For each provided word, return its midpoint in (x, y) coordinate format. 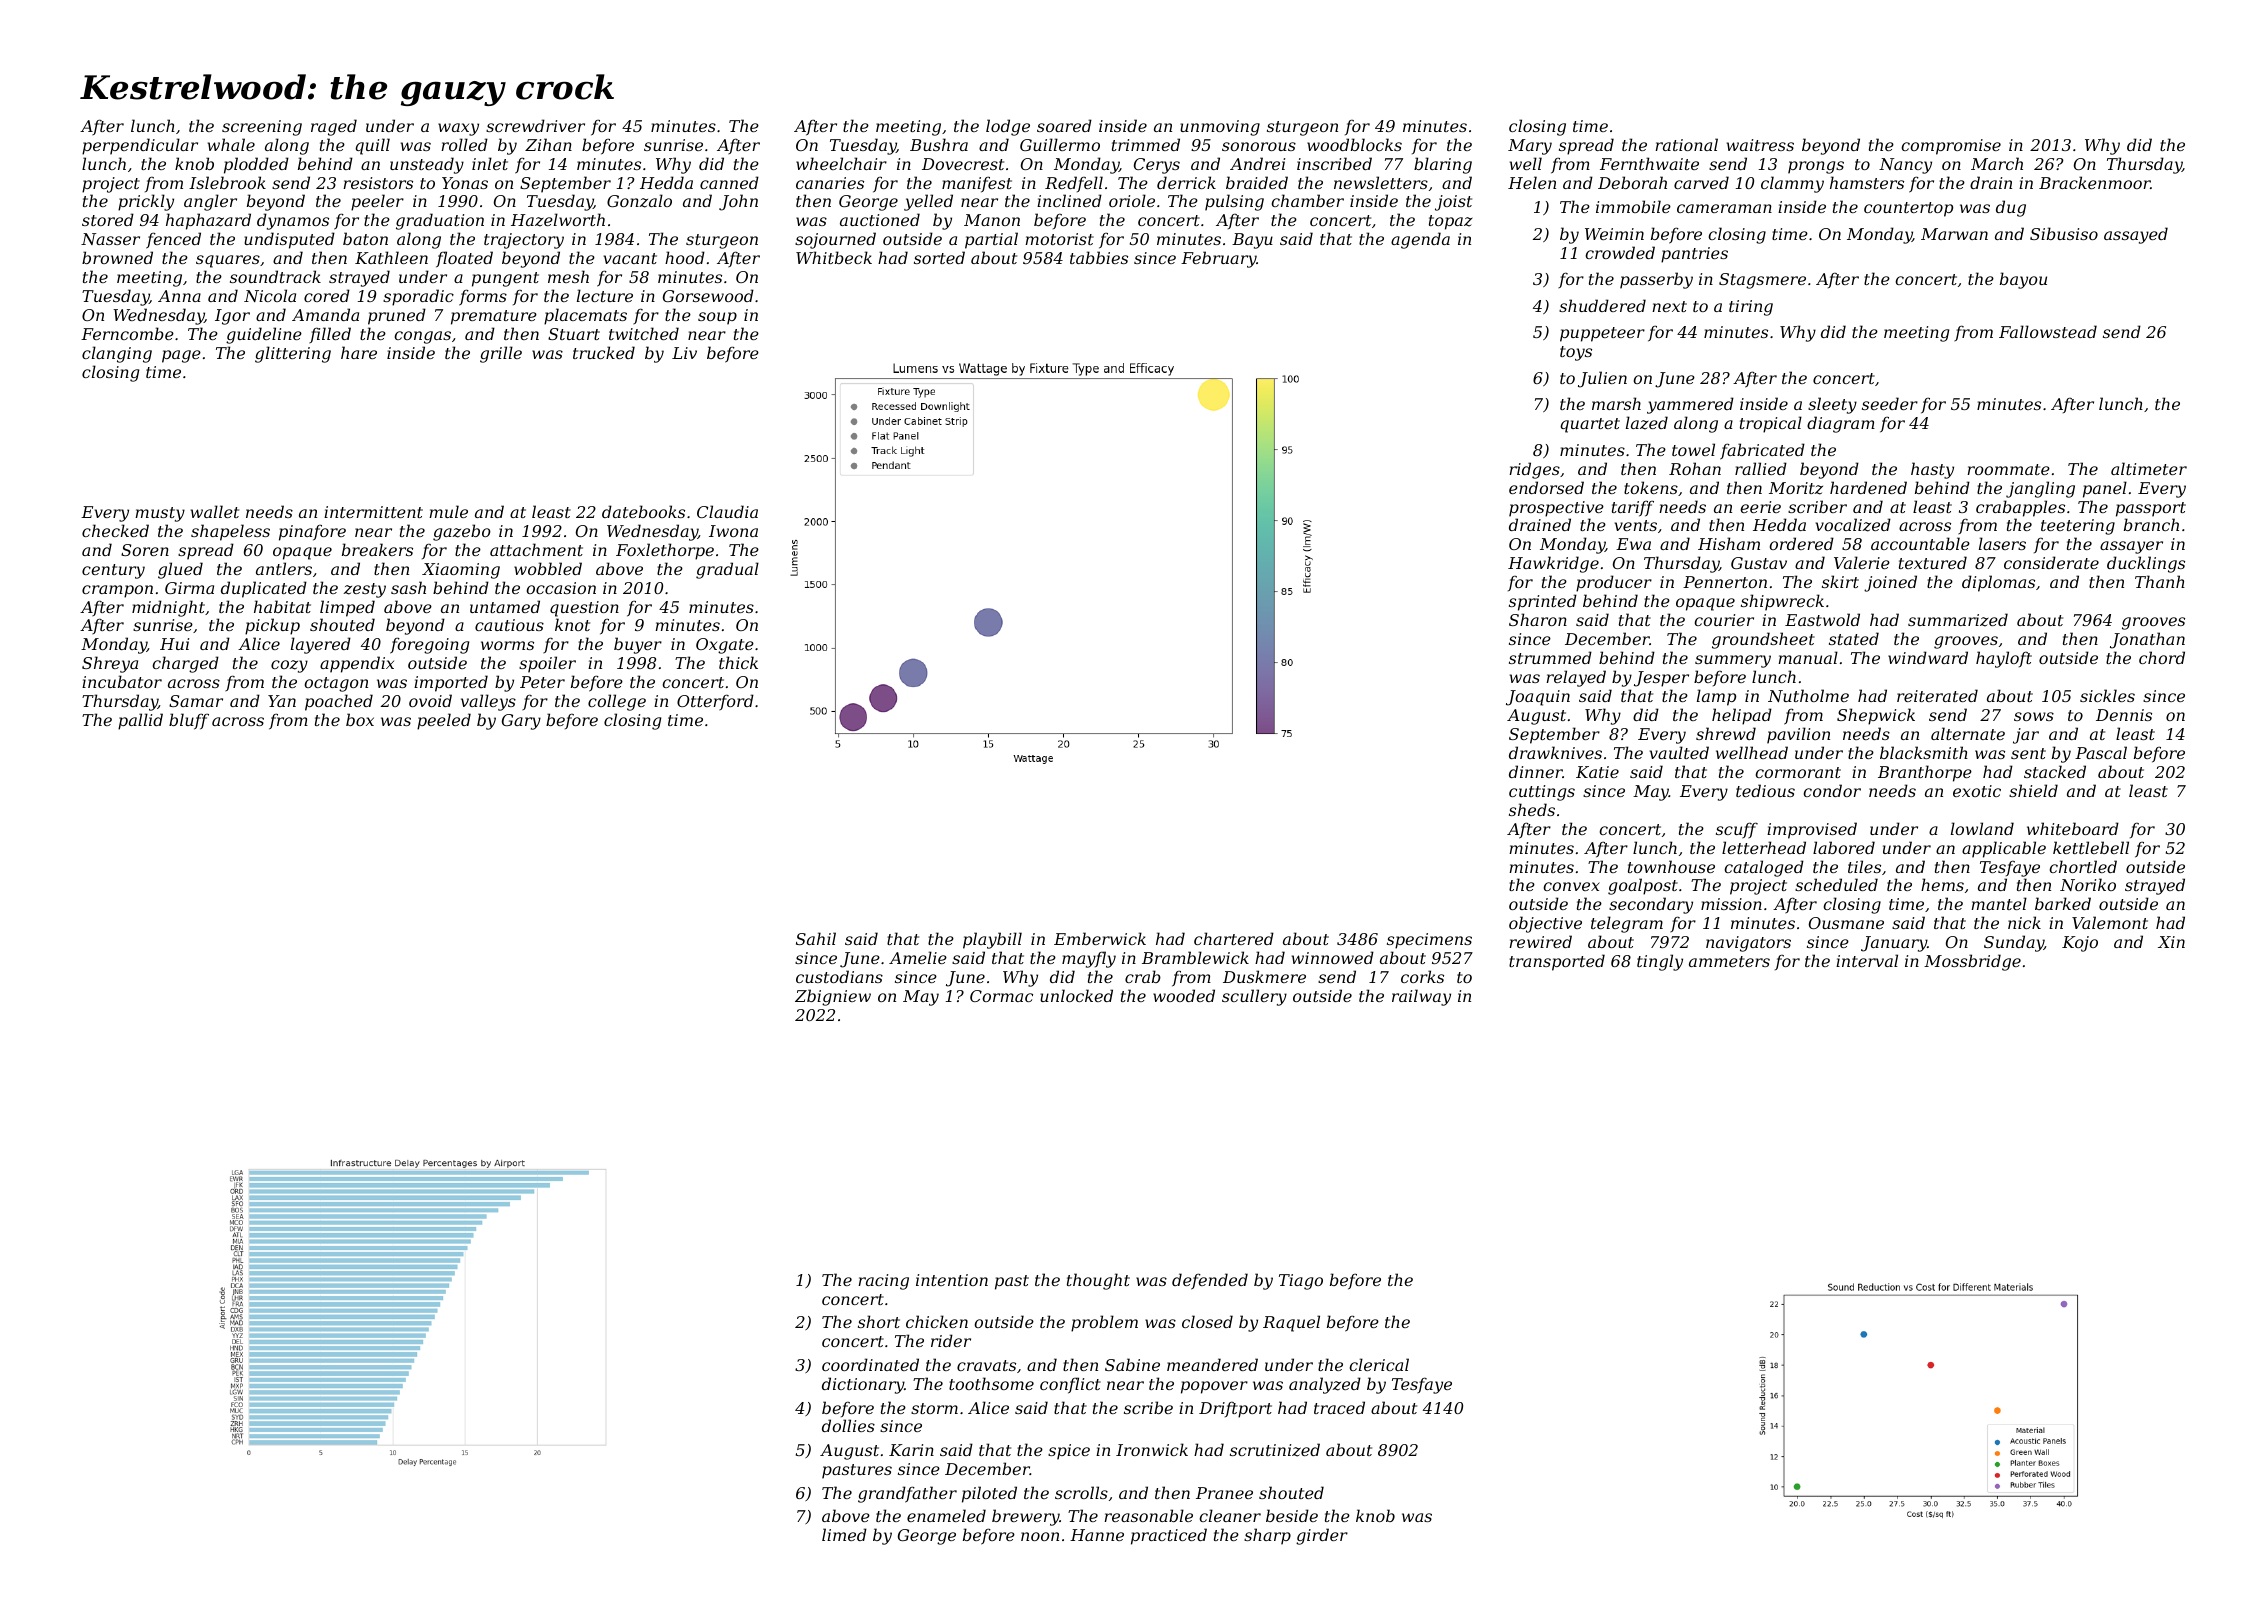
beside (1292, 1515)
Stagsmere (1762, 281)
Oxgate (725, 646)
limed (844, 1534)
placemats (585, 316)
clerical (1379, 1364)
